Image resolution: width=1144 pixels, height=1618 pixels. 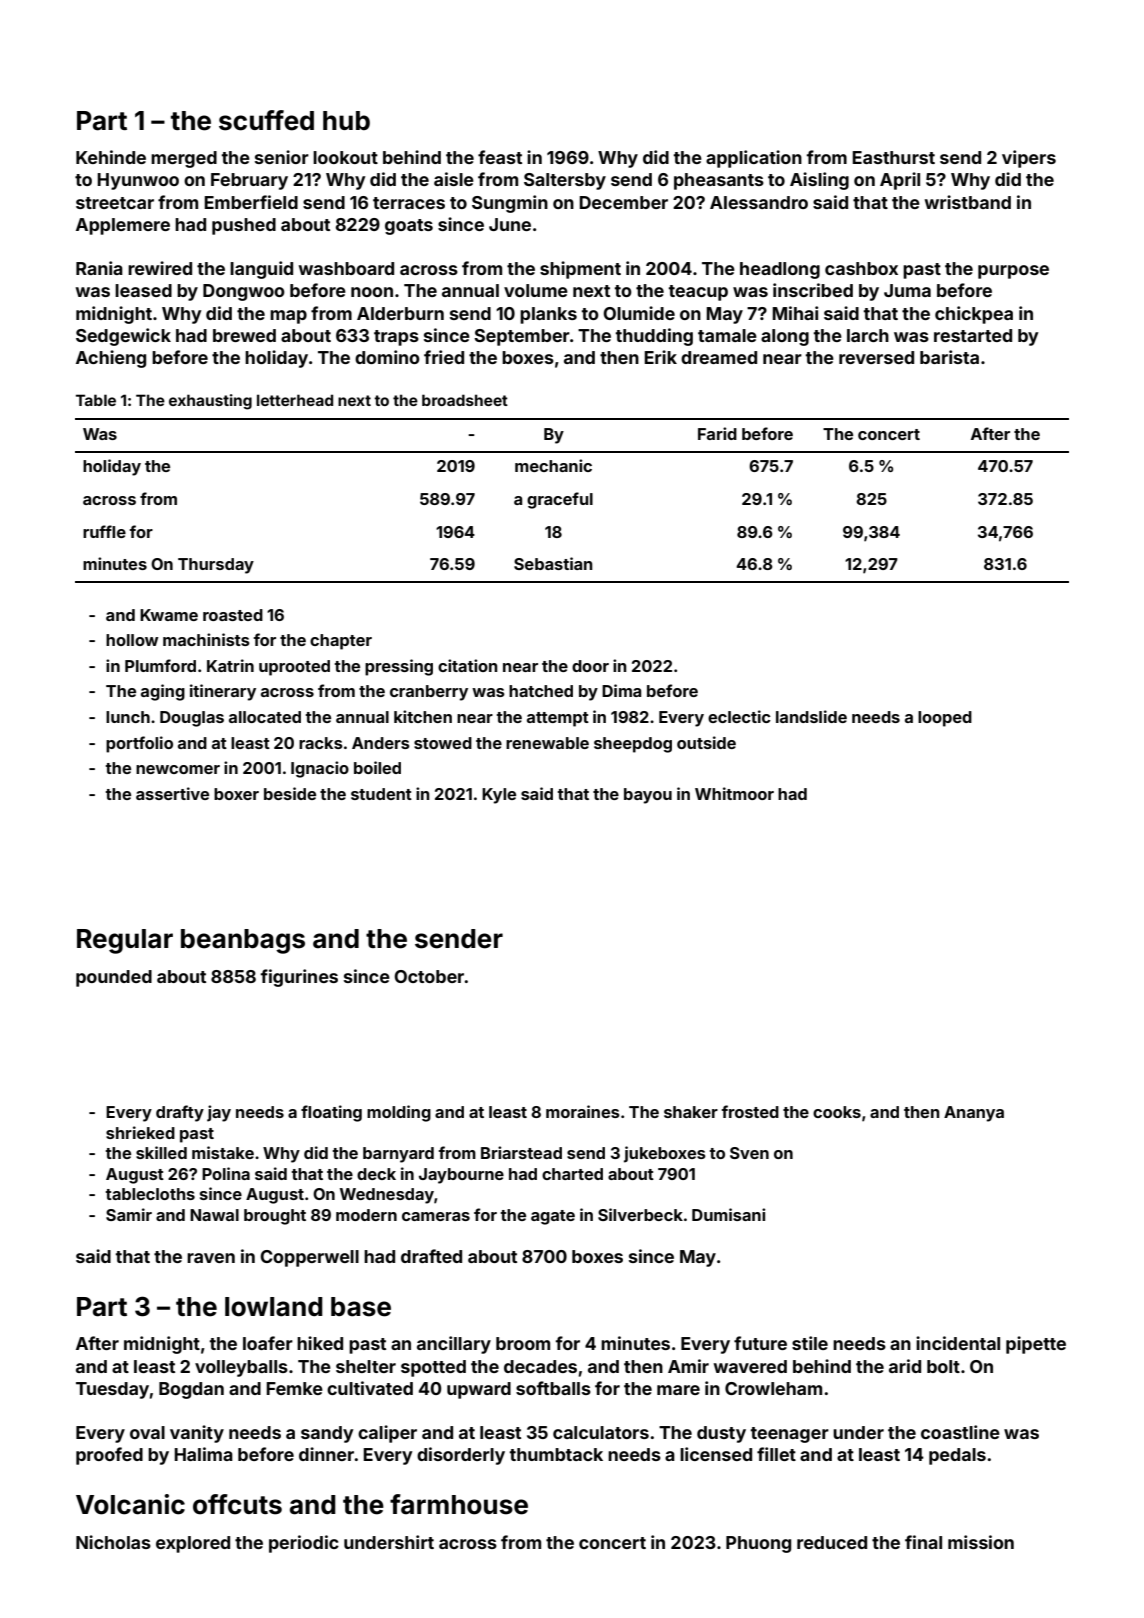 What do you see at coordinates (876, 357) in the image?
I see `reversed` at bounding box center [876, 357].
